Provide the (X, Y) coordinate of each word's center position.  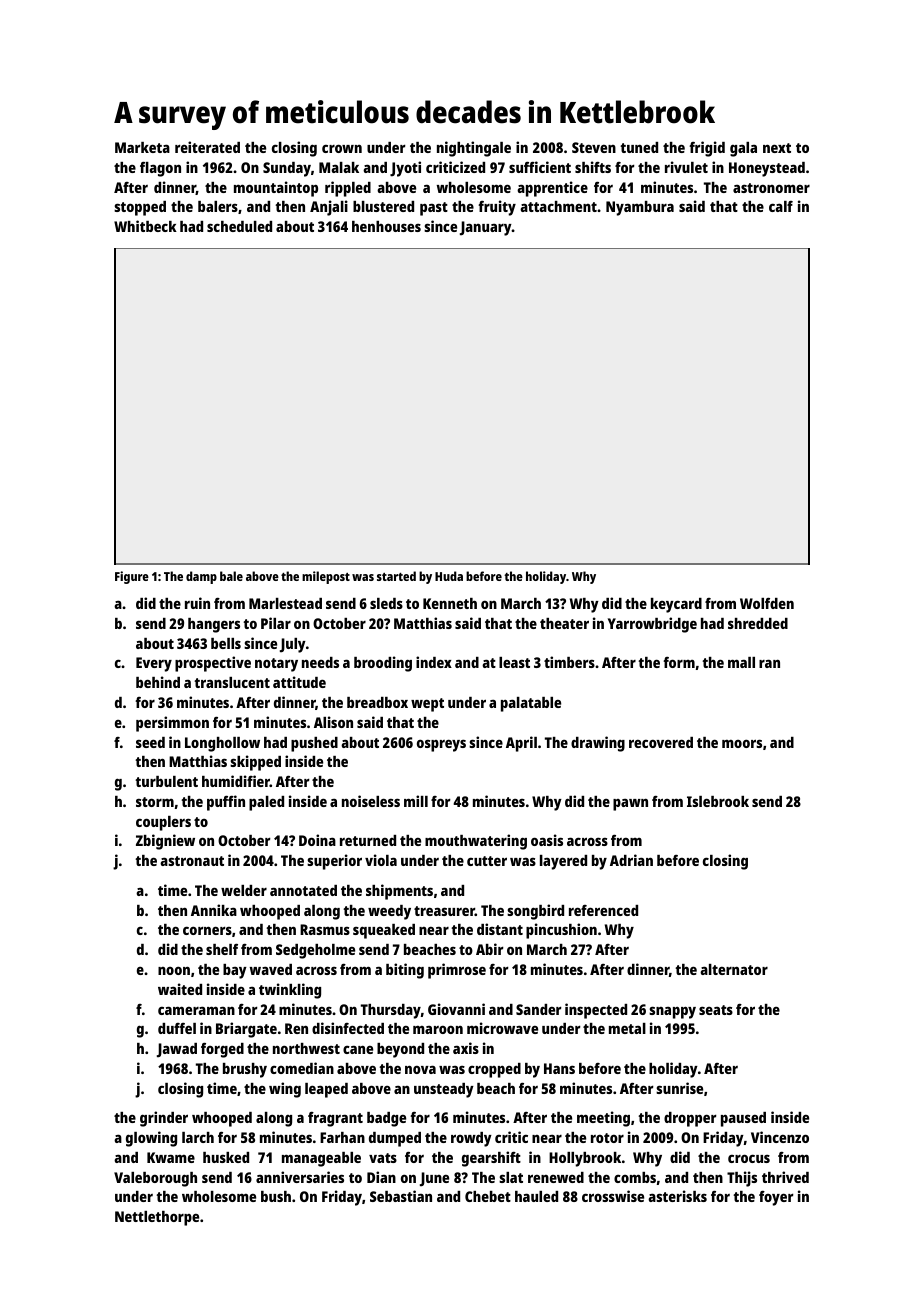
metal (627, 1028)
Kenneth (450, 603)
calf (781, 206)
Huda (449, 576)
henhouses (386, 226)
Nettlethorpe (157, 1218)
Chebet (488, 1196)
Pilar (276, 623)
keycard (676, 605)
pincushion (561, 931)
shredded (758, 623)
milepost (326, 577)
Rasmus (325, 929)
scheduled (239, 226)
